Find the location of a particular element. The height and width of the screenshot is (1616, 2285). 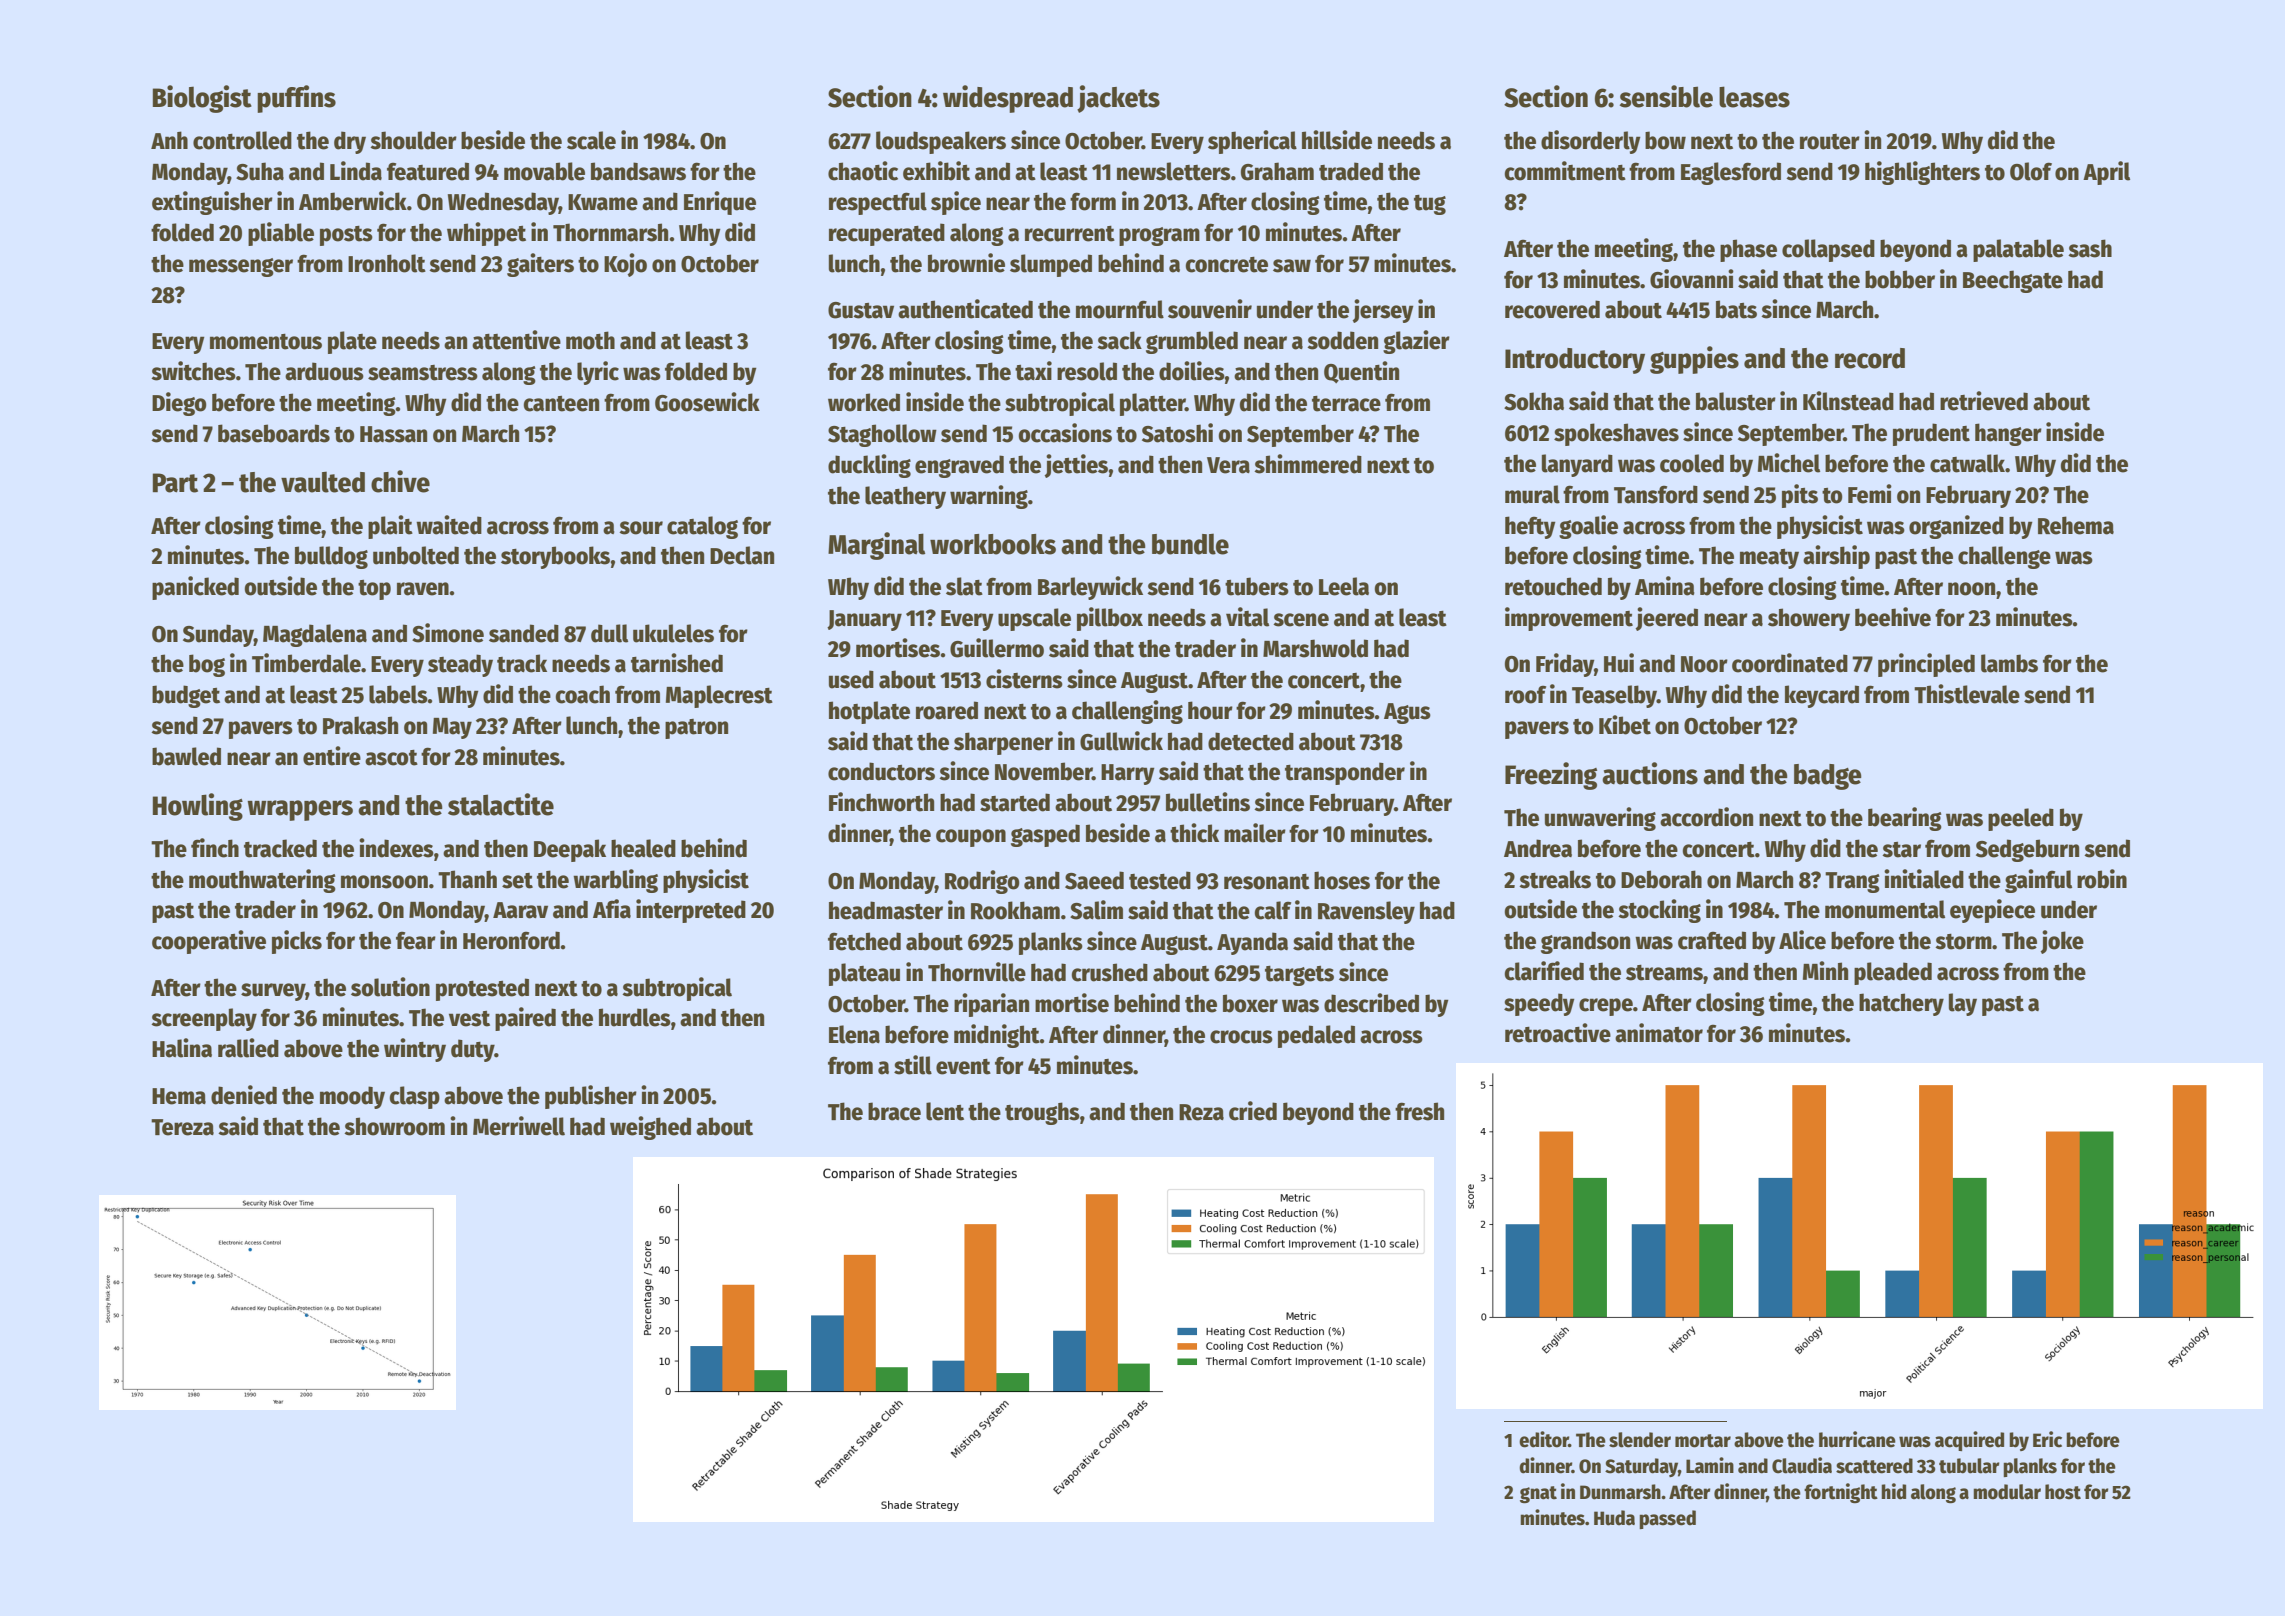

Merriwell is located at coordinates (519, 1126).
